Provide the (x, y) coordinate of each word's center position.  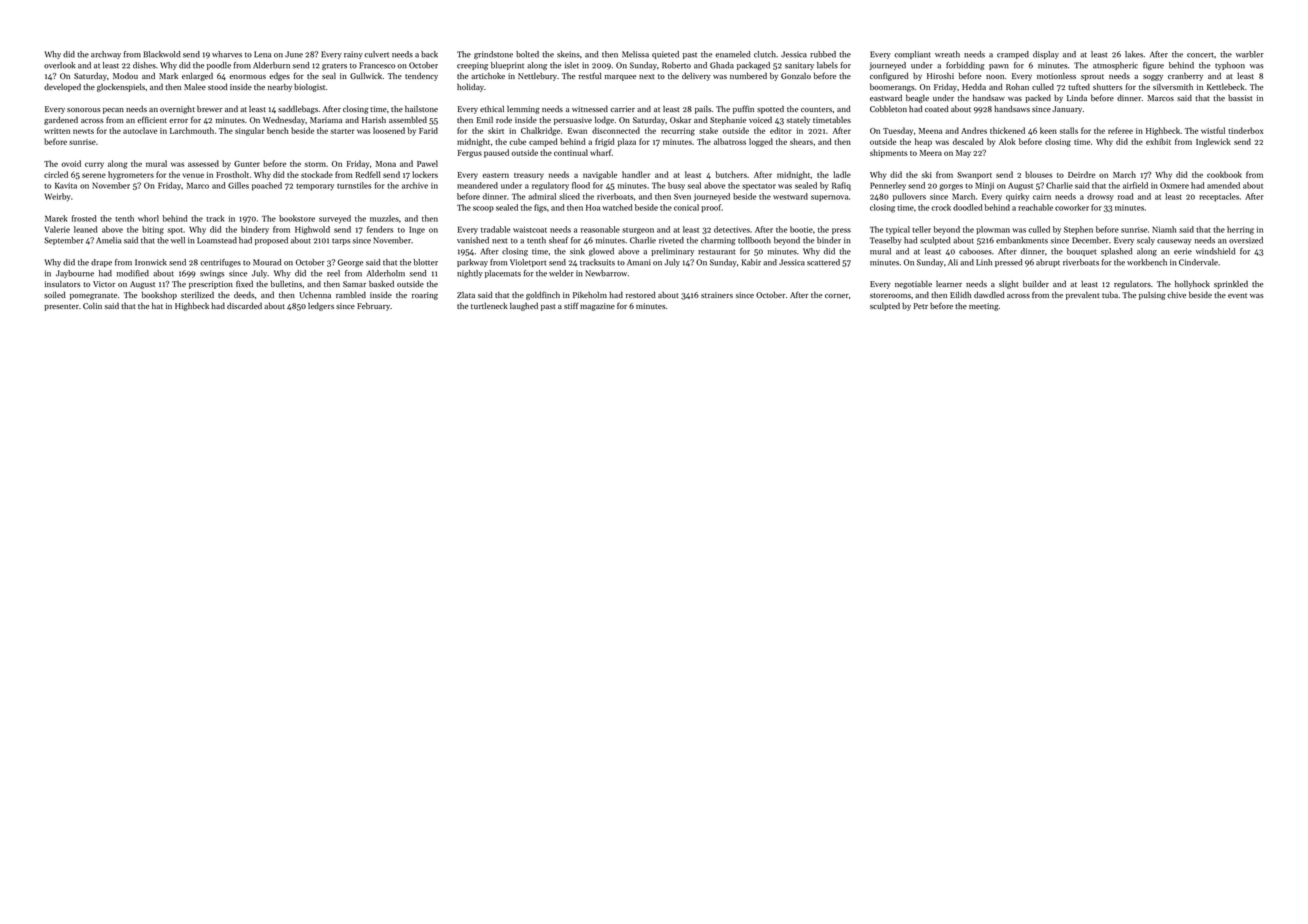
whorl (148, 218)
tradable (495, 229)
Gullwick (366, 75)
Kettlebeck (1225, 86)
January (1067, 110)
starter (343, 131)
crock (941, 207)
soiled (55, 294)
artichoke (488, 75)
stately (798, 120)
